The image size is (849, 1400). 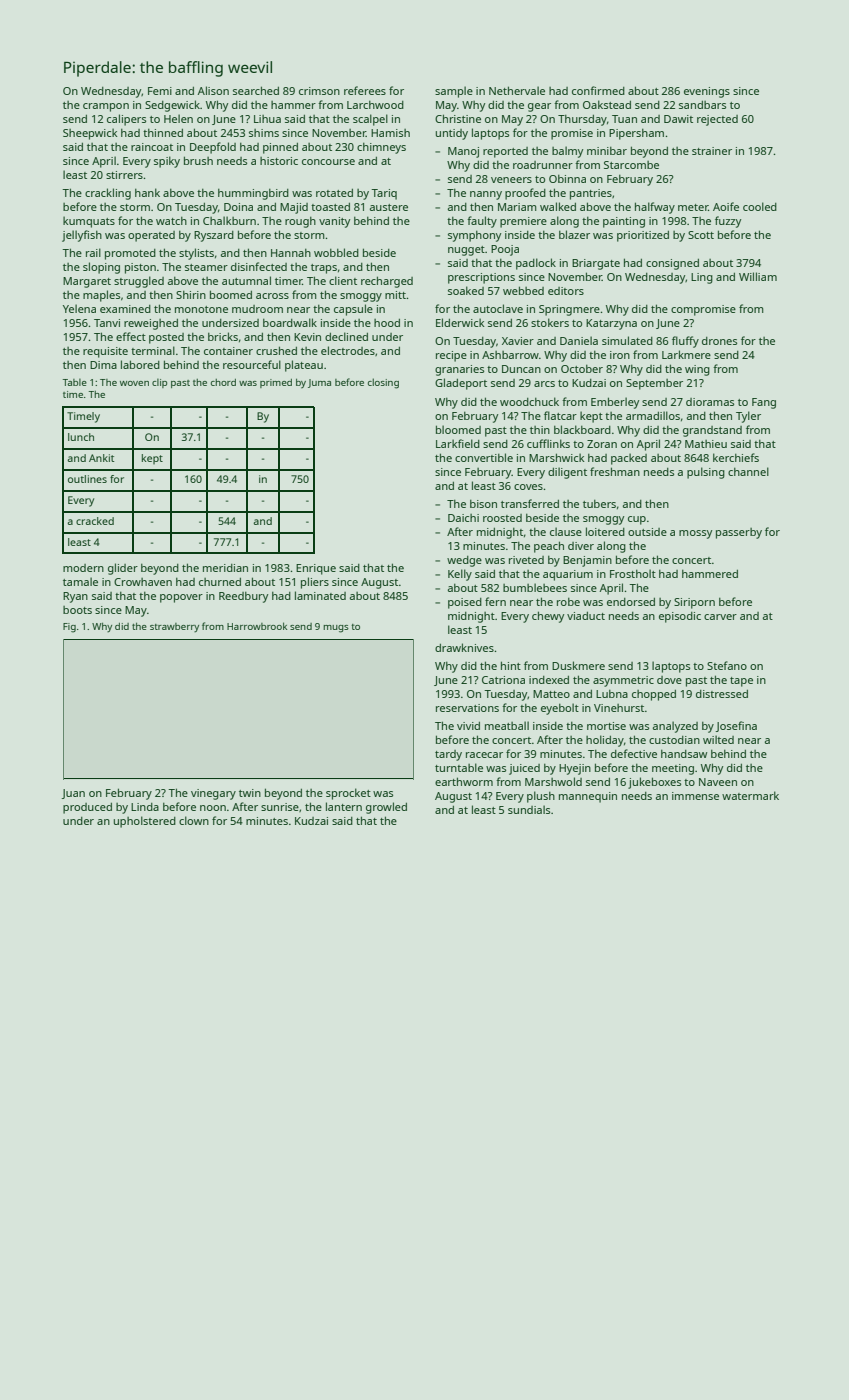 I want to click on growled, so click(x=386, y=808).
